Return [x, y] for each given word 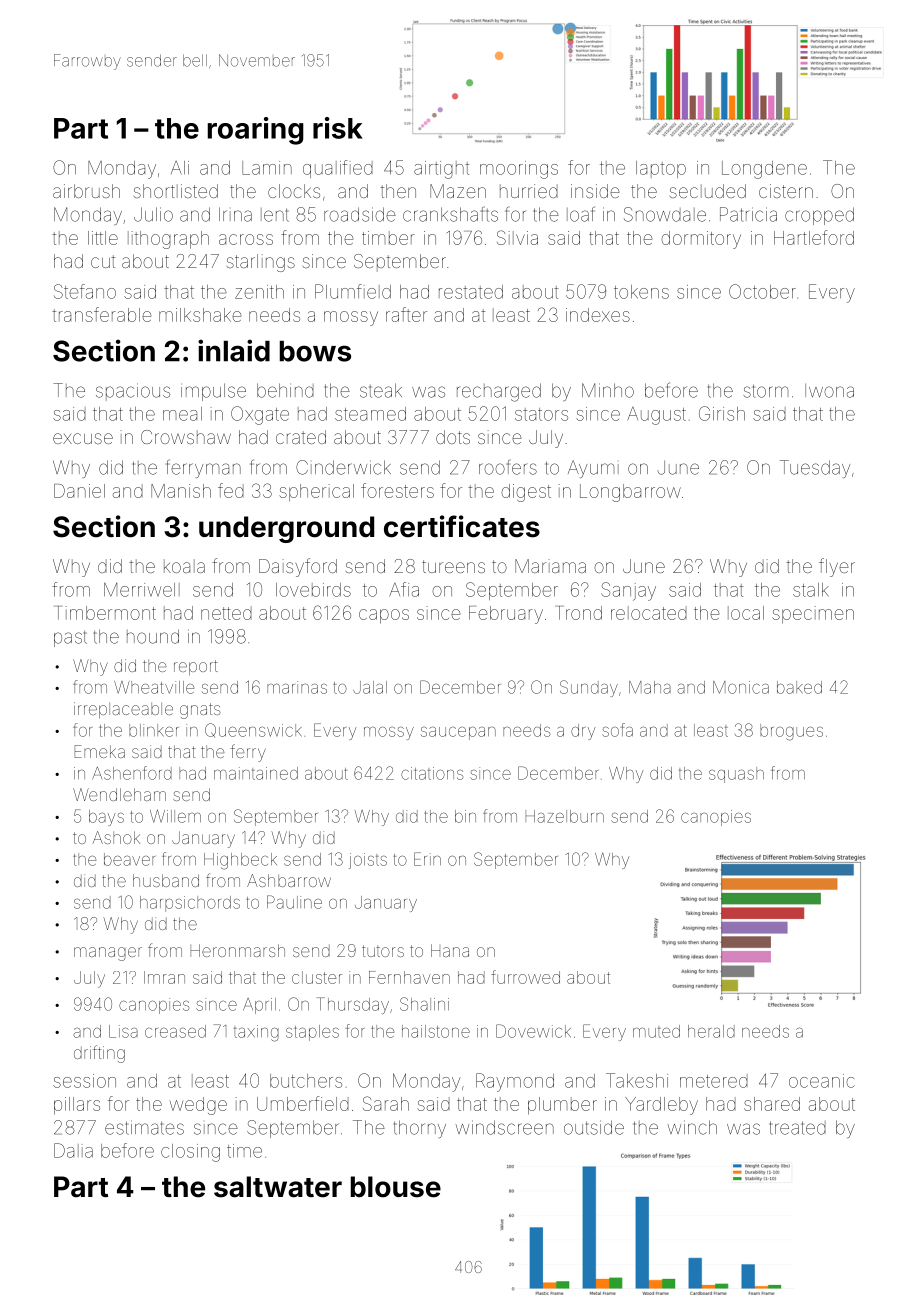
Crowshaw [186, 437]
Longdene [764, 170]
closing [190, 1153]
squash [736, 775]
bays [106, 818]
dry [583, 732]
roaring [256, 131]
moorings [519, 170]
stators [541, 414]
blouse [396, 1187]
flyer [837, 567]
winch [692, 1127]
